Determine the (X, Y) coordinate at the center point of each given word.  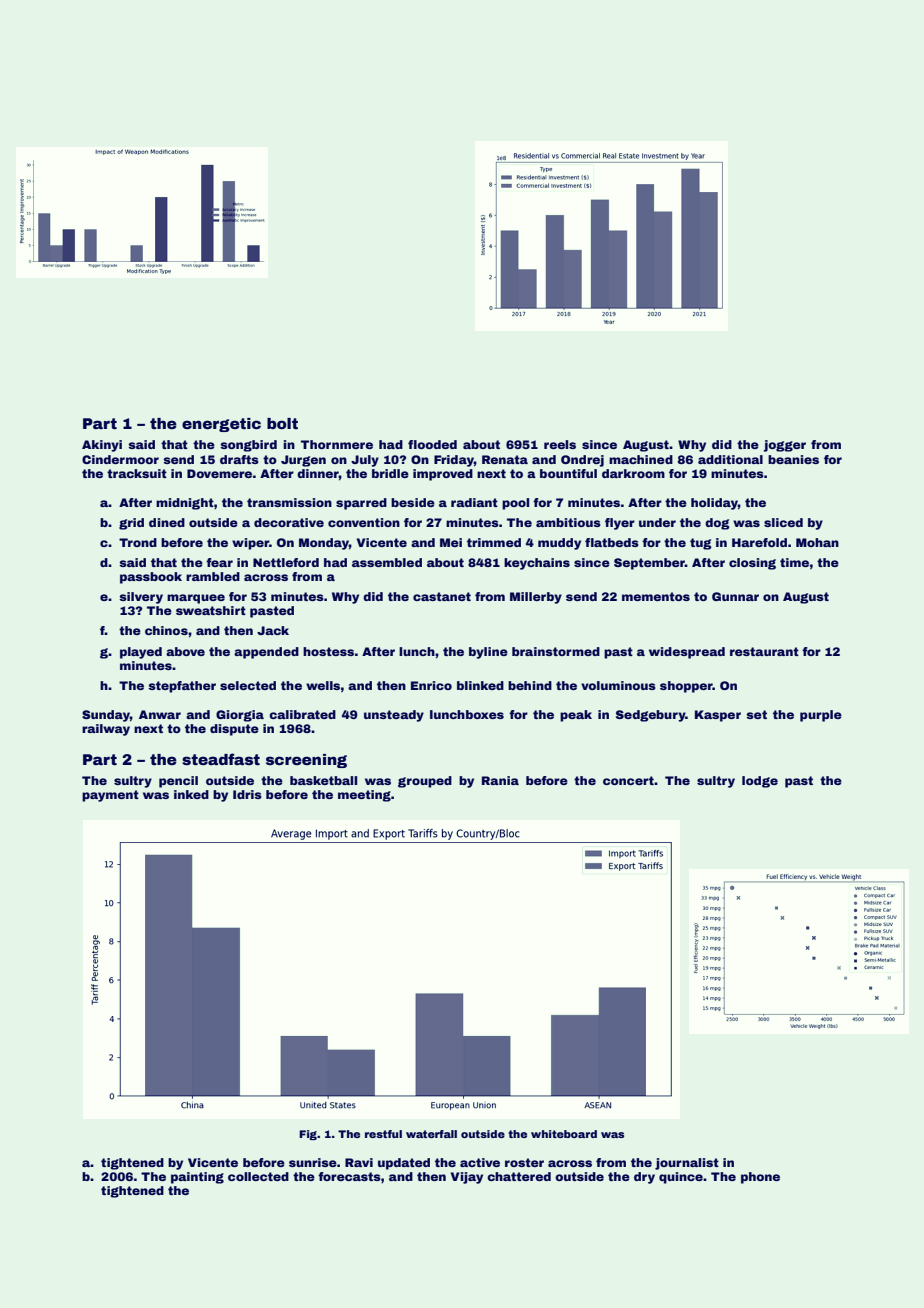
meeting (364, 796)
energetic (221, 425)
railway (106, 730)
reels (560, 444)
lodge (760, 782)
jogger (784, 446)
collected (258, 1176)
